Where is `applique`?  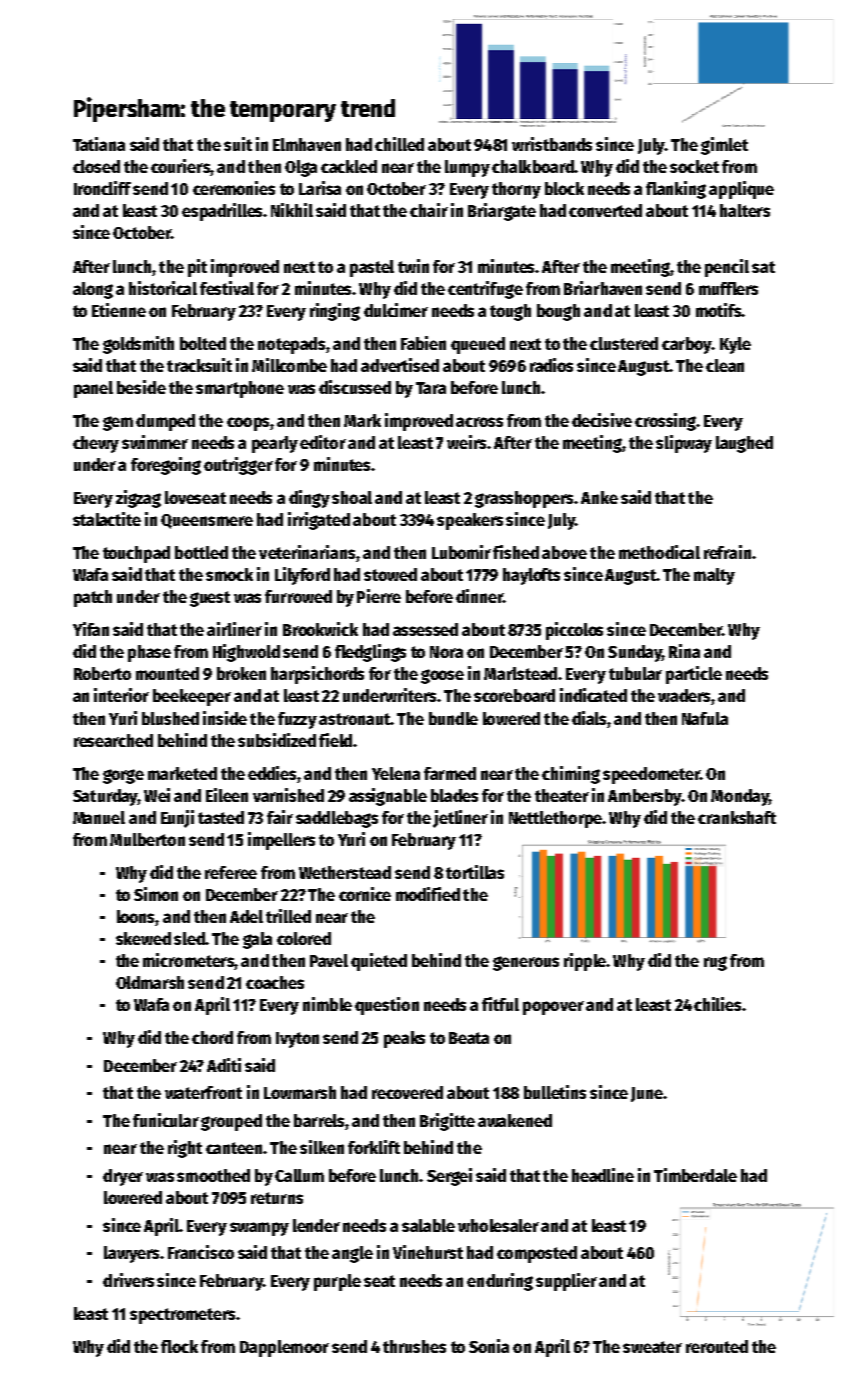 applique is located at coordinates (741, 190).
